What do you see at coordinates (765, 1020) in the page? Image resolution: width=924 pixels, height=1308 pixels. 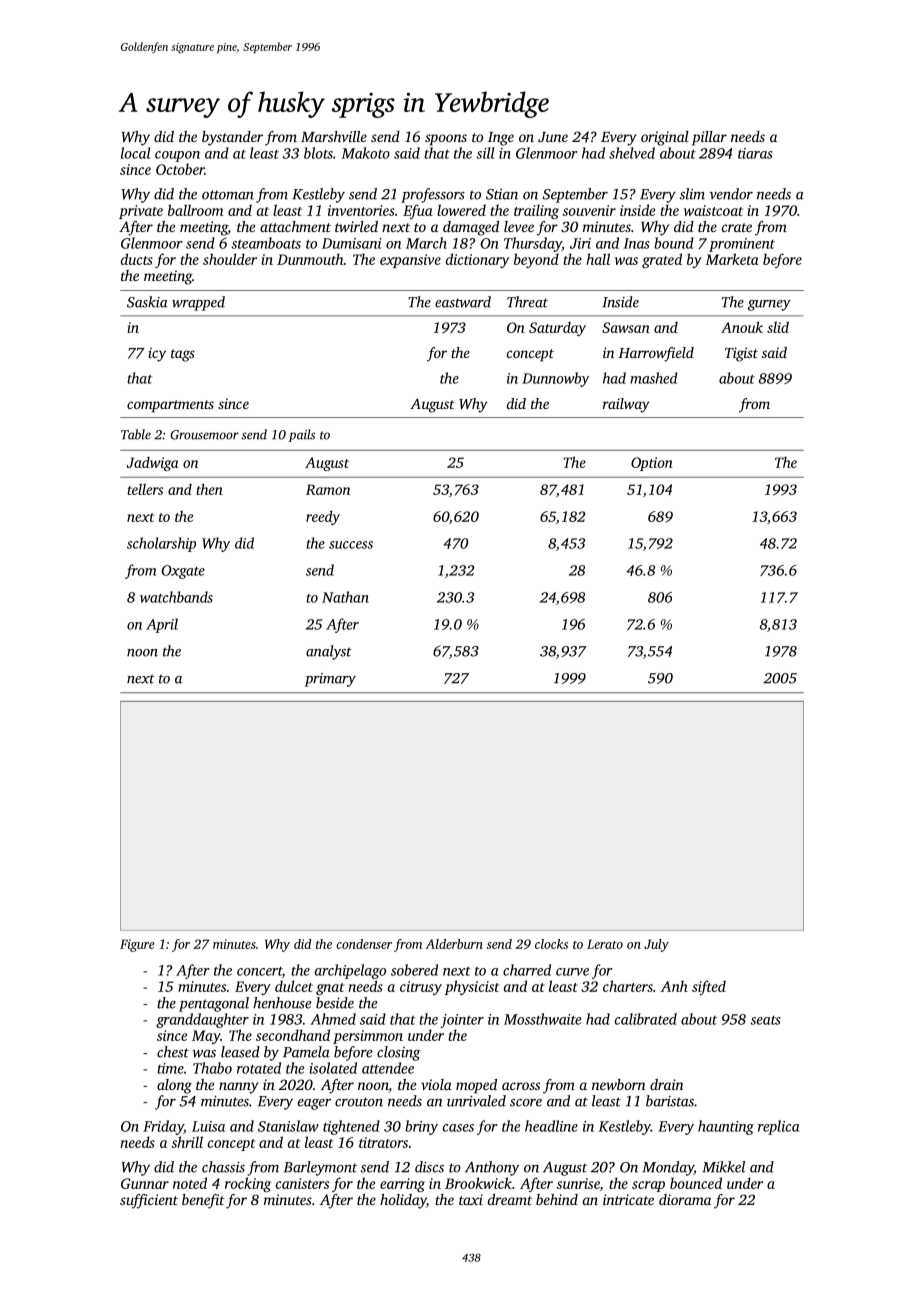 I see `seats` at bounding box center [765, 1020].
